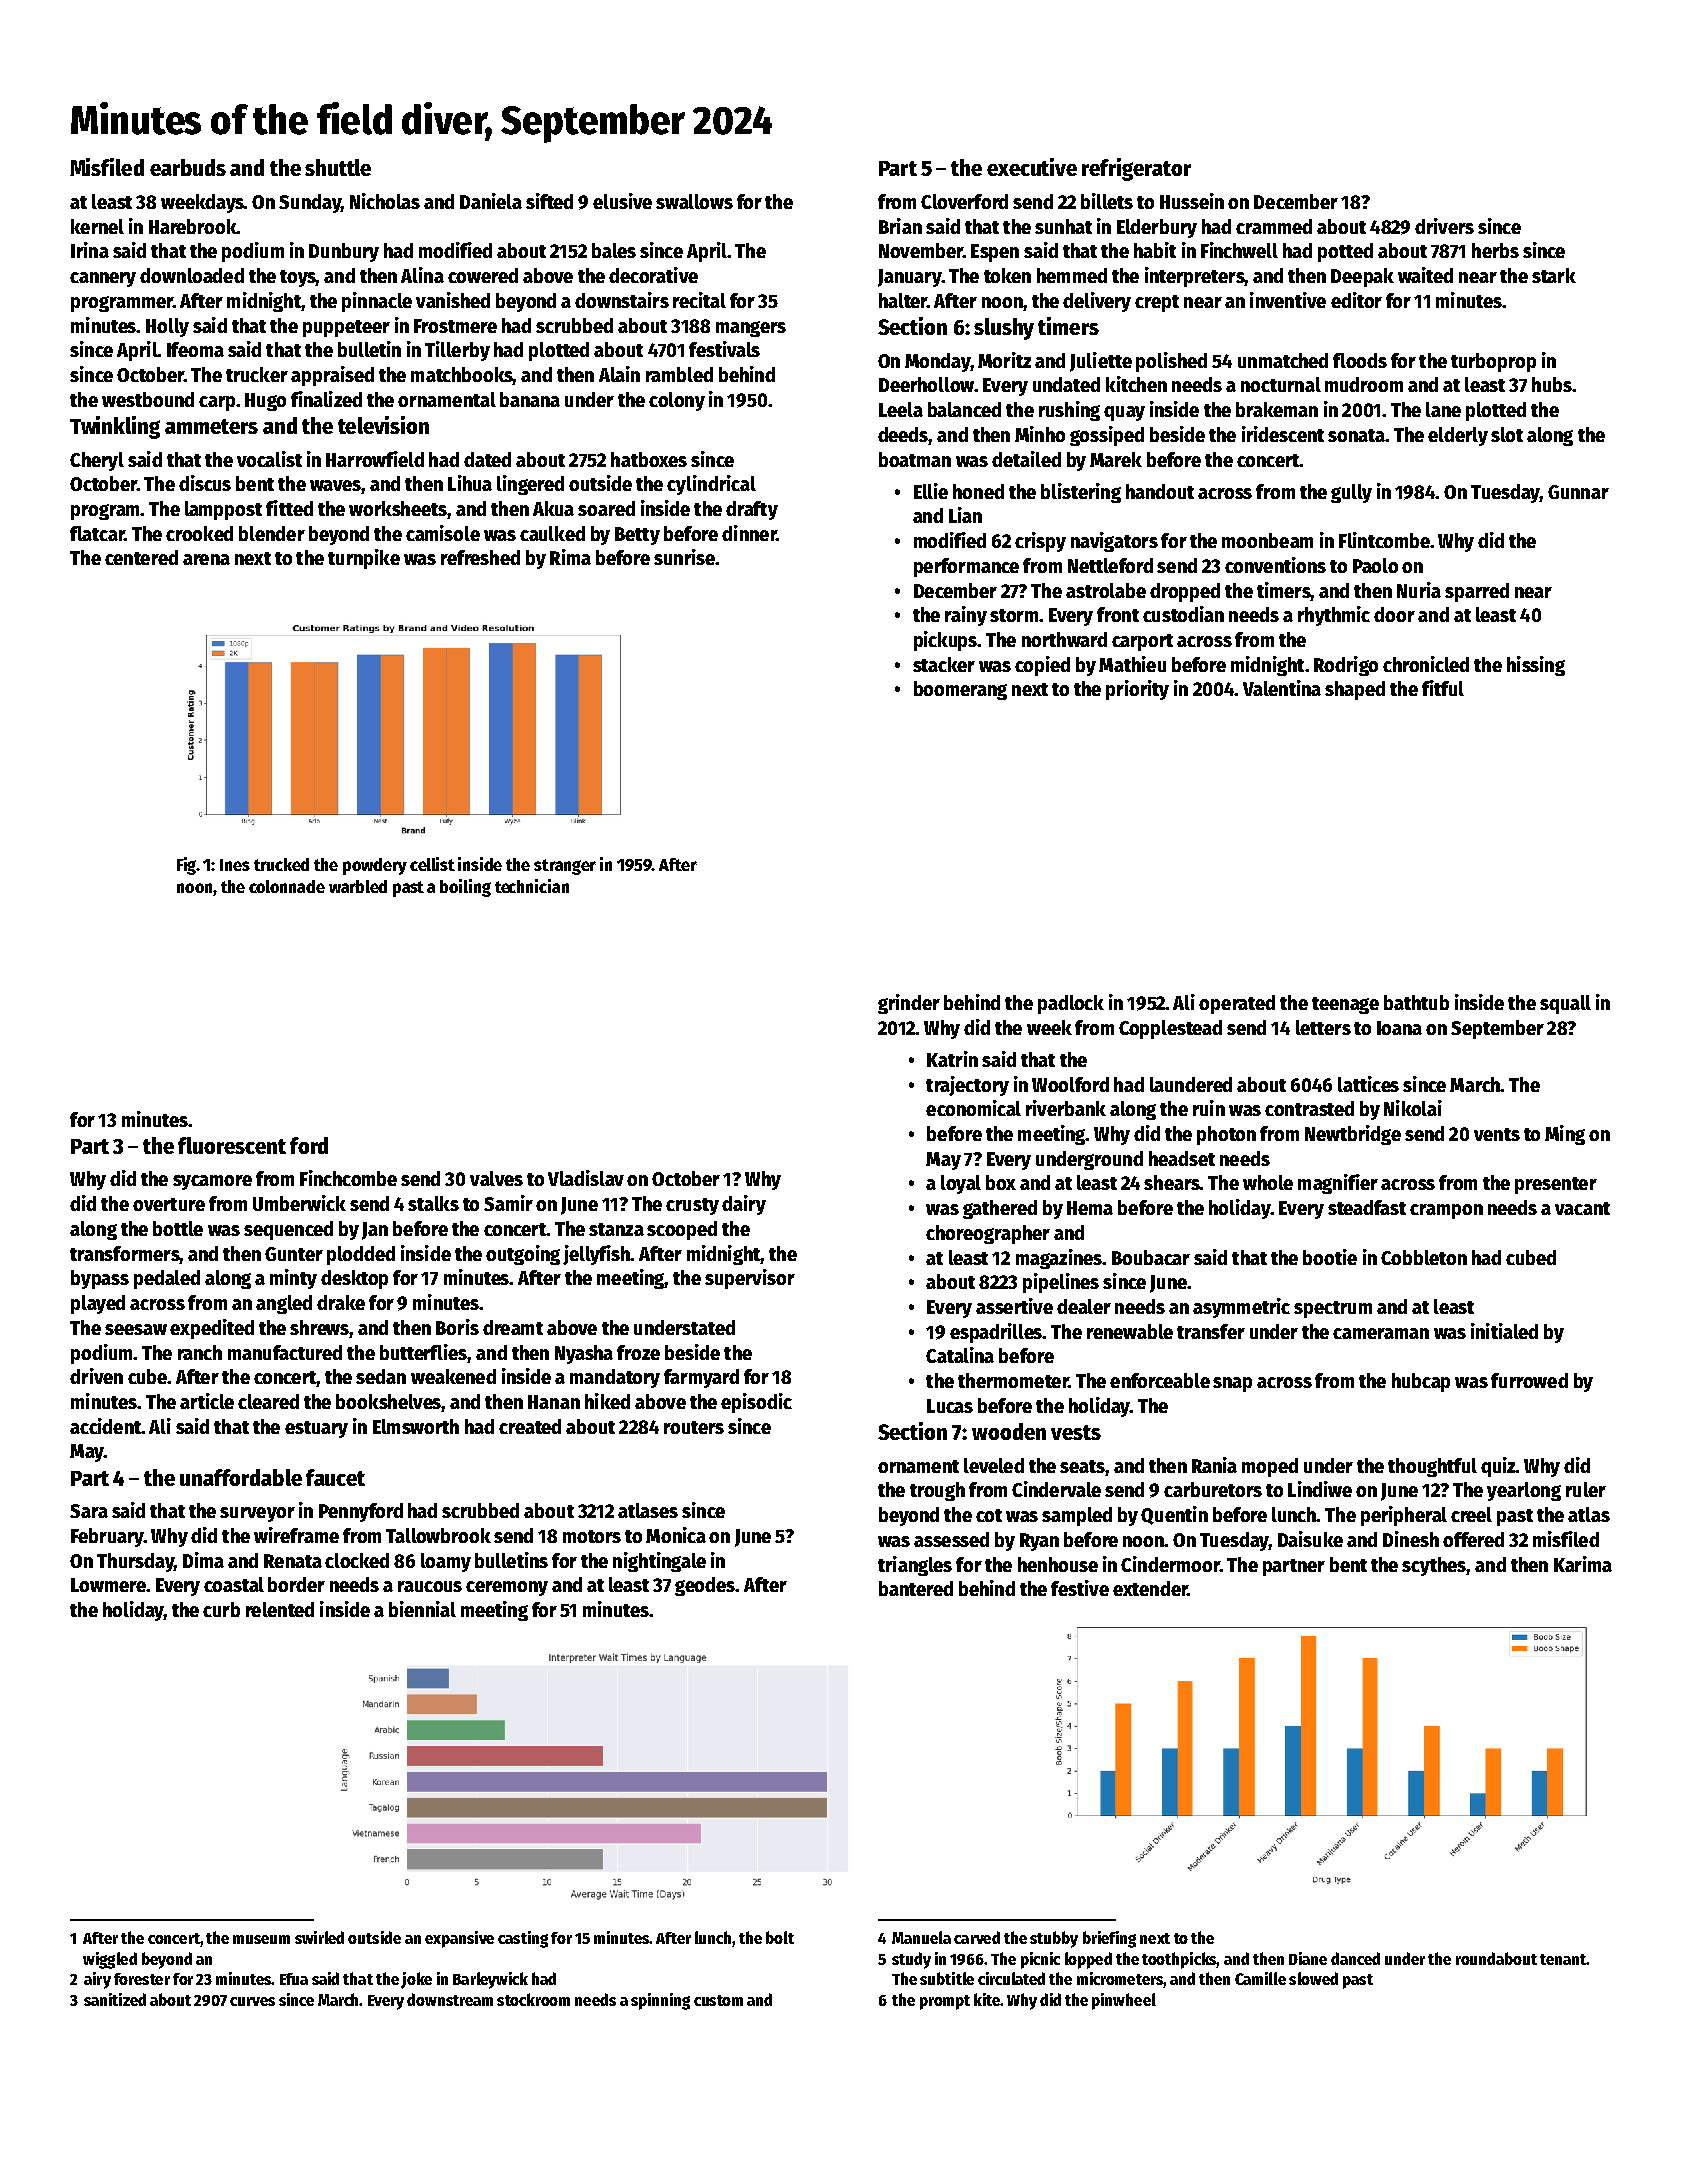 The image size is (1683, 2178). I want to click on earbuds, so click(188, 167).
